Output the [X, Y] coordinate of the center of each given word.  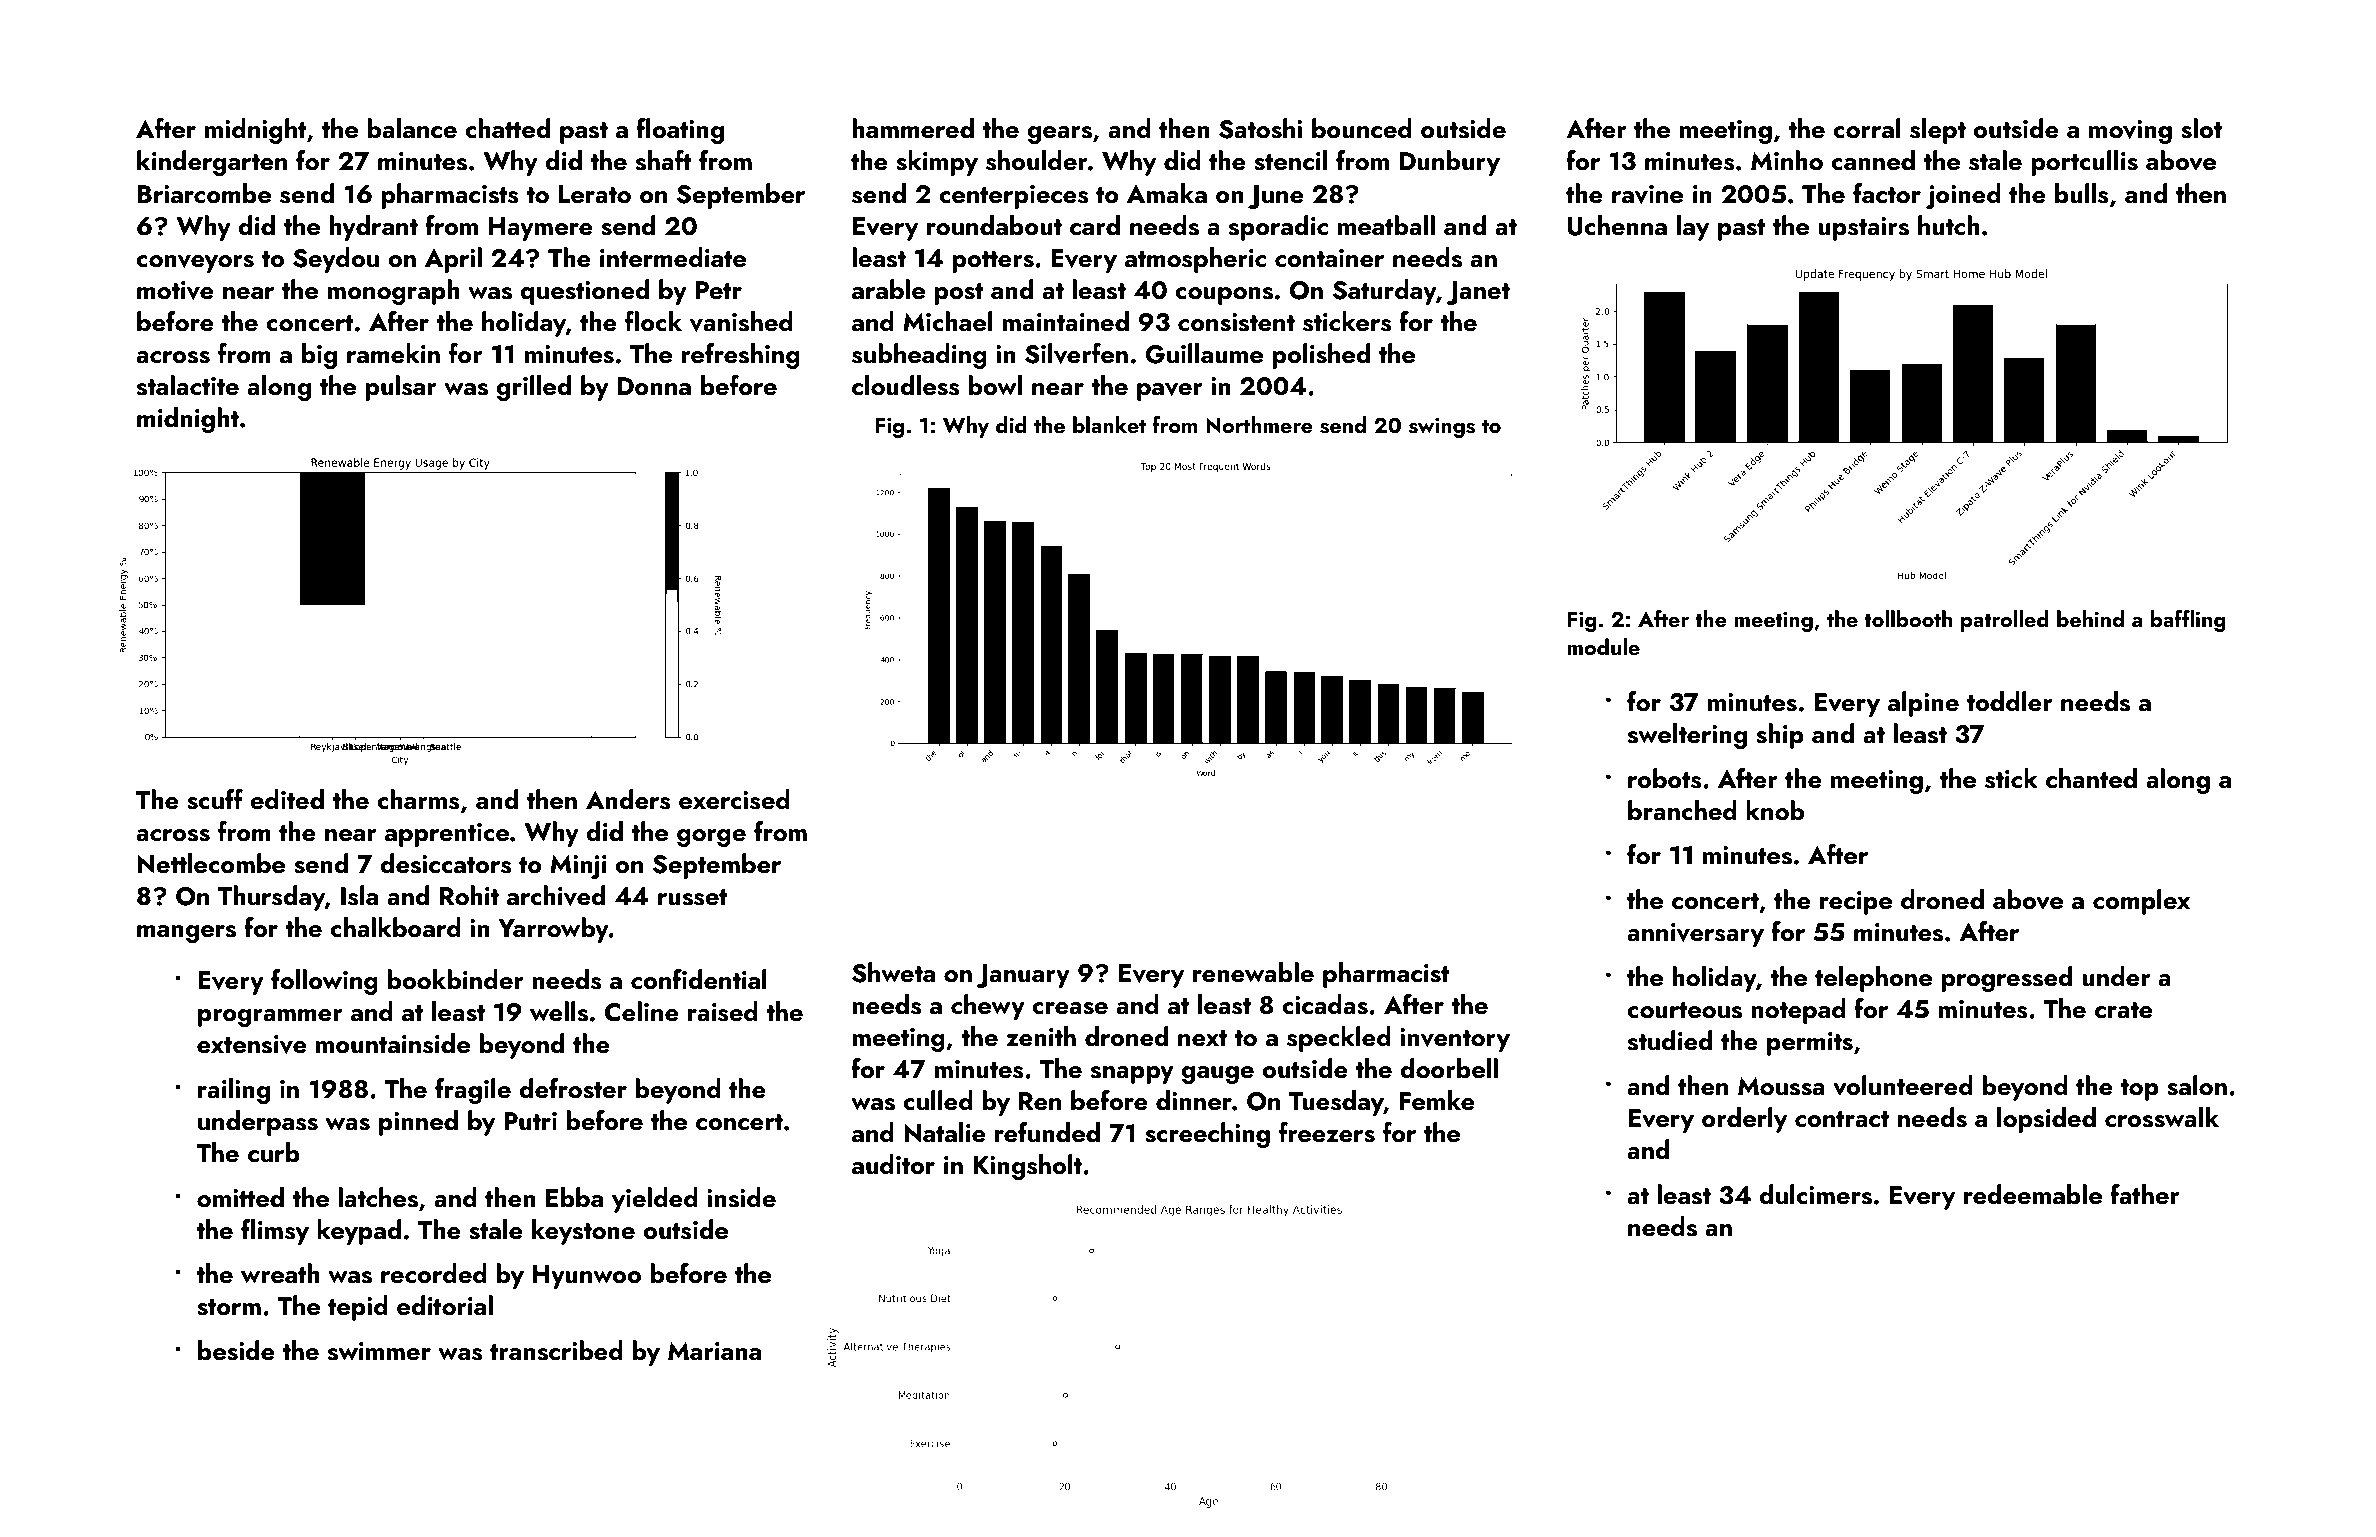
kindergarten [212, 163]
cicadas [1325, 1004]
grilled [533, 388]
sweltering [1687, 736]
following [324, 982]
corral [1867, 128]
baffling [2188, 621]
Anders [628, 799]
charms [418, 799]
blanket [1109, 424]
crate [2124, 1010]
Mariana [714, 1351]
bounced [1362, 128]
